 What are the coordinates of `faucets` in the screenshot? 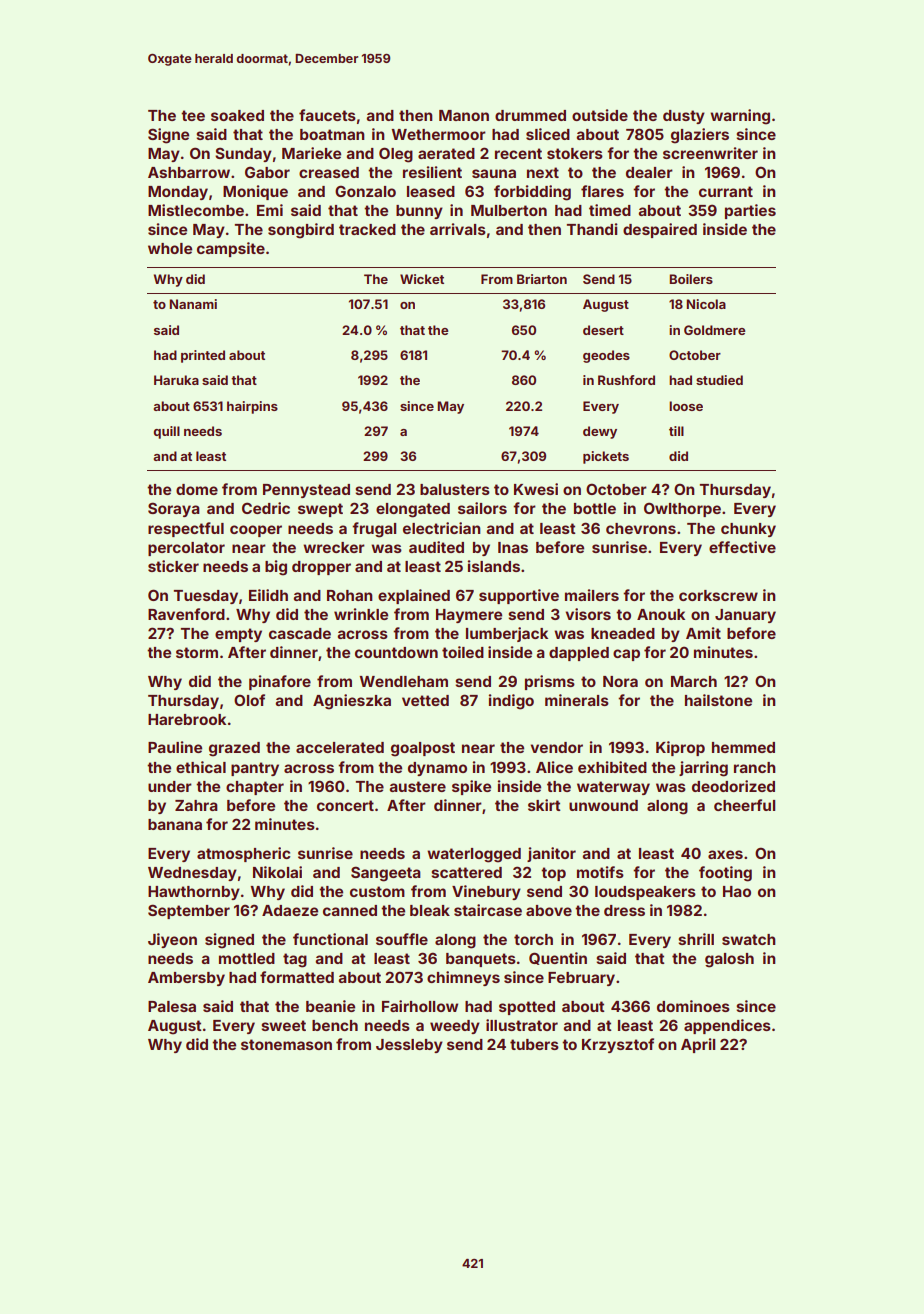 It's located at (327, 115).
